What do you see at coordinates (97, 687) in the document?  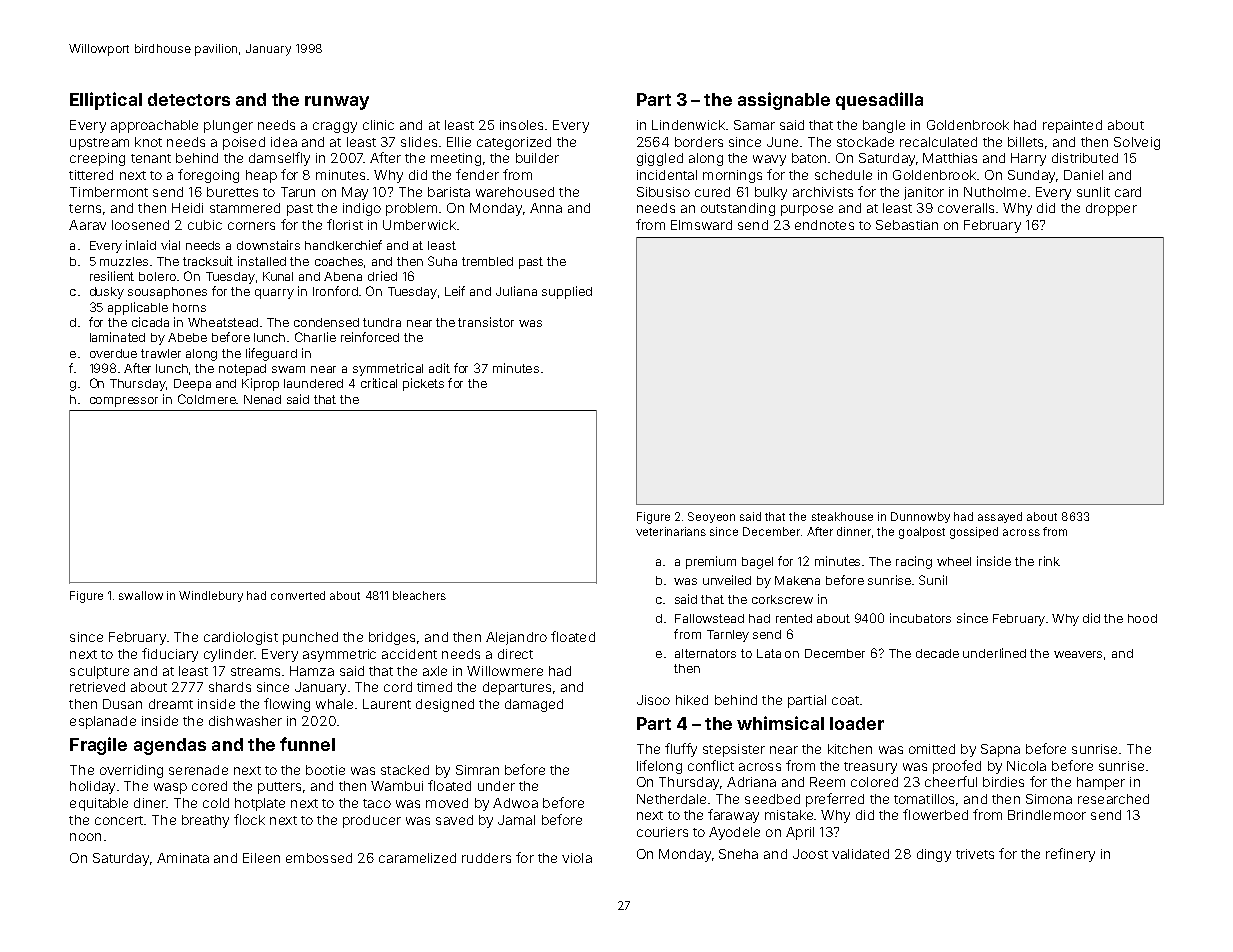 I see `retrieved` at bounding box center [97, 687].
